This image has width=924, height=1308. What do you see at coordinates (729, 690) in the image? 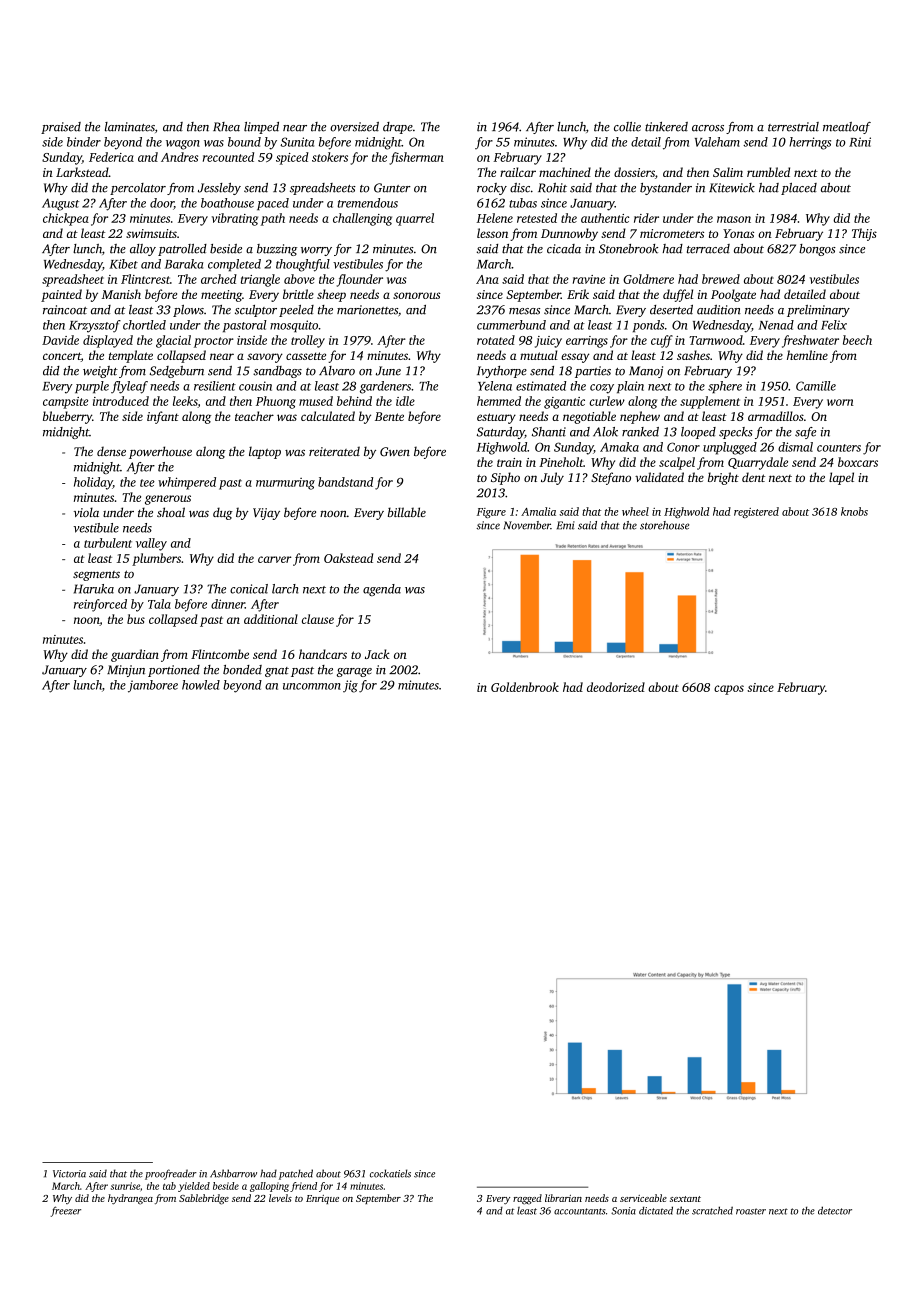
I see `capos` at bounding box center [729, 690].
